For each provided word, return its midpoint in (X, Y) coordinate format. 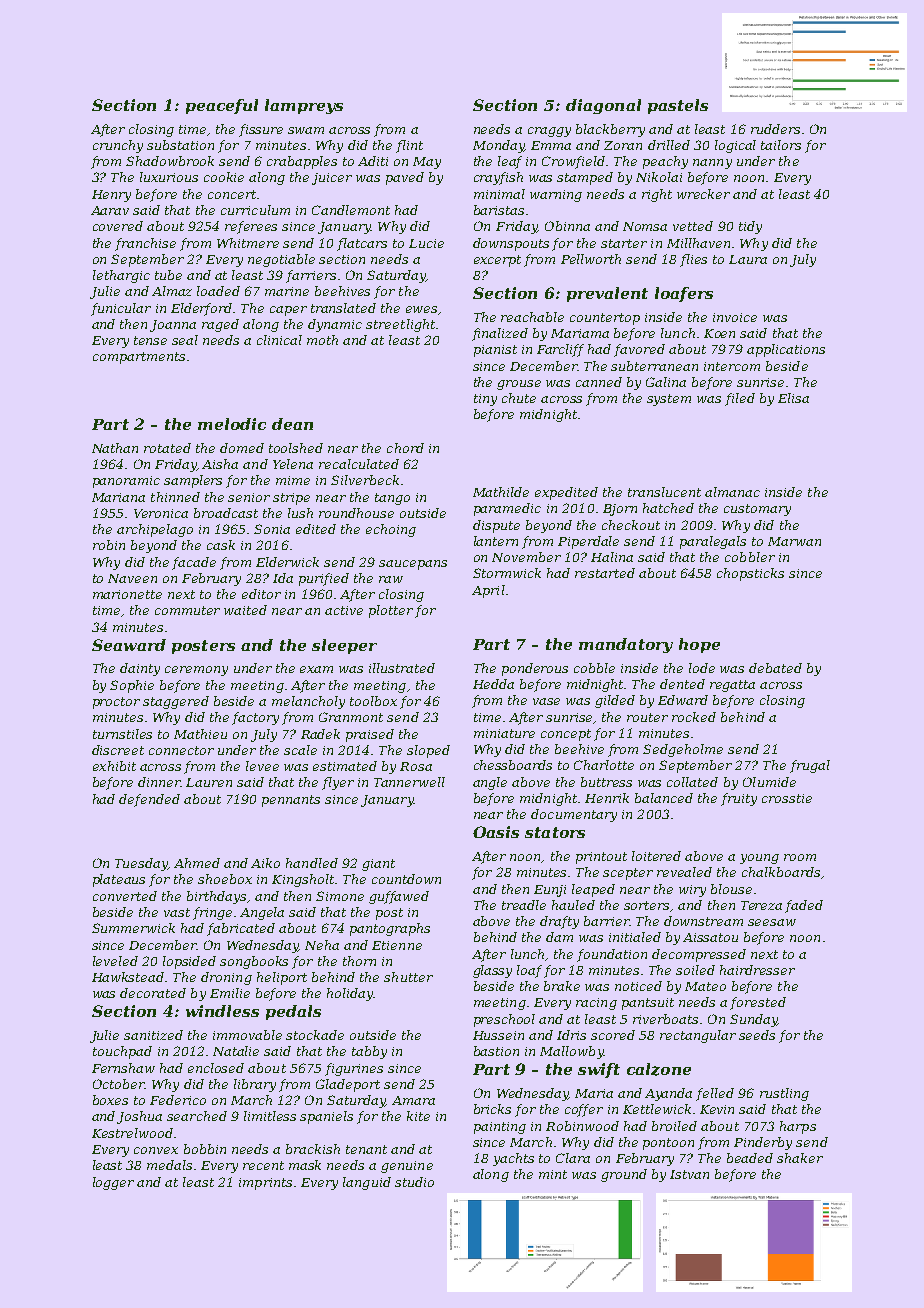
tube (168, 275)
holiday (350, 994)
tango (392, 499)
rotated (167, 448)
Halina (612, 557)
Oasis (496, 832)
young (759, 859)
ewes (421, 309)
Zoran (623, 145)
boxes (110, 1100)
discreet (118, 750)
